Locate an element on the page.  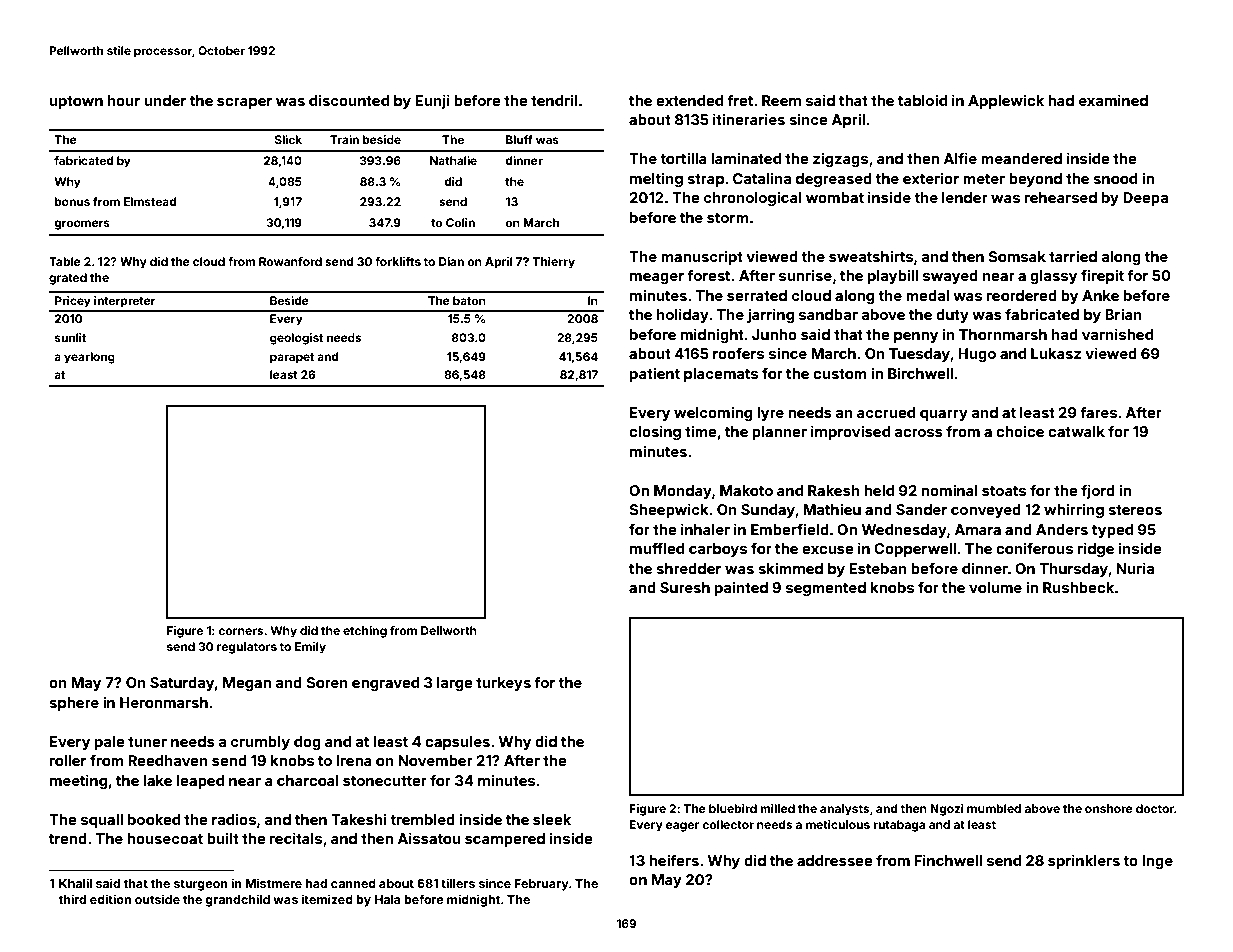
accrued is located at coordinates (886, 412).
